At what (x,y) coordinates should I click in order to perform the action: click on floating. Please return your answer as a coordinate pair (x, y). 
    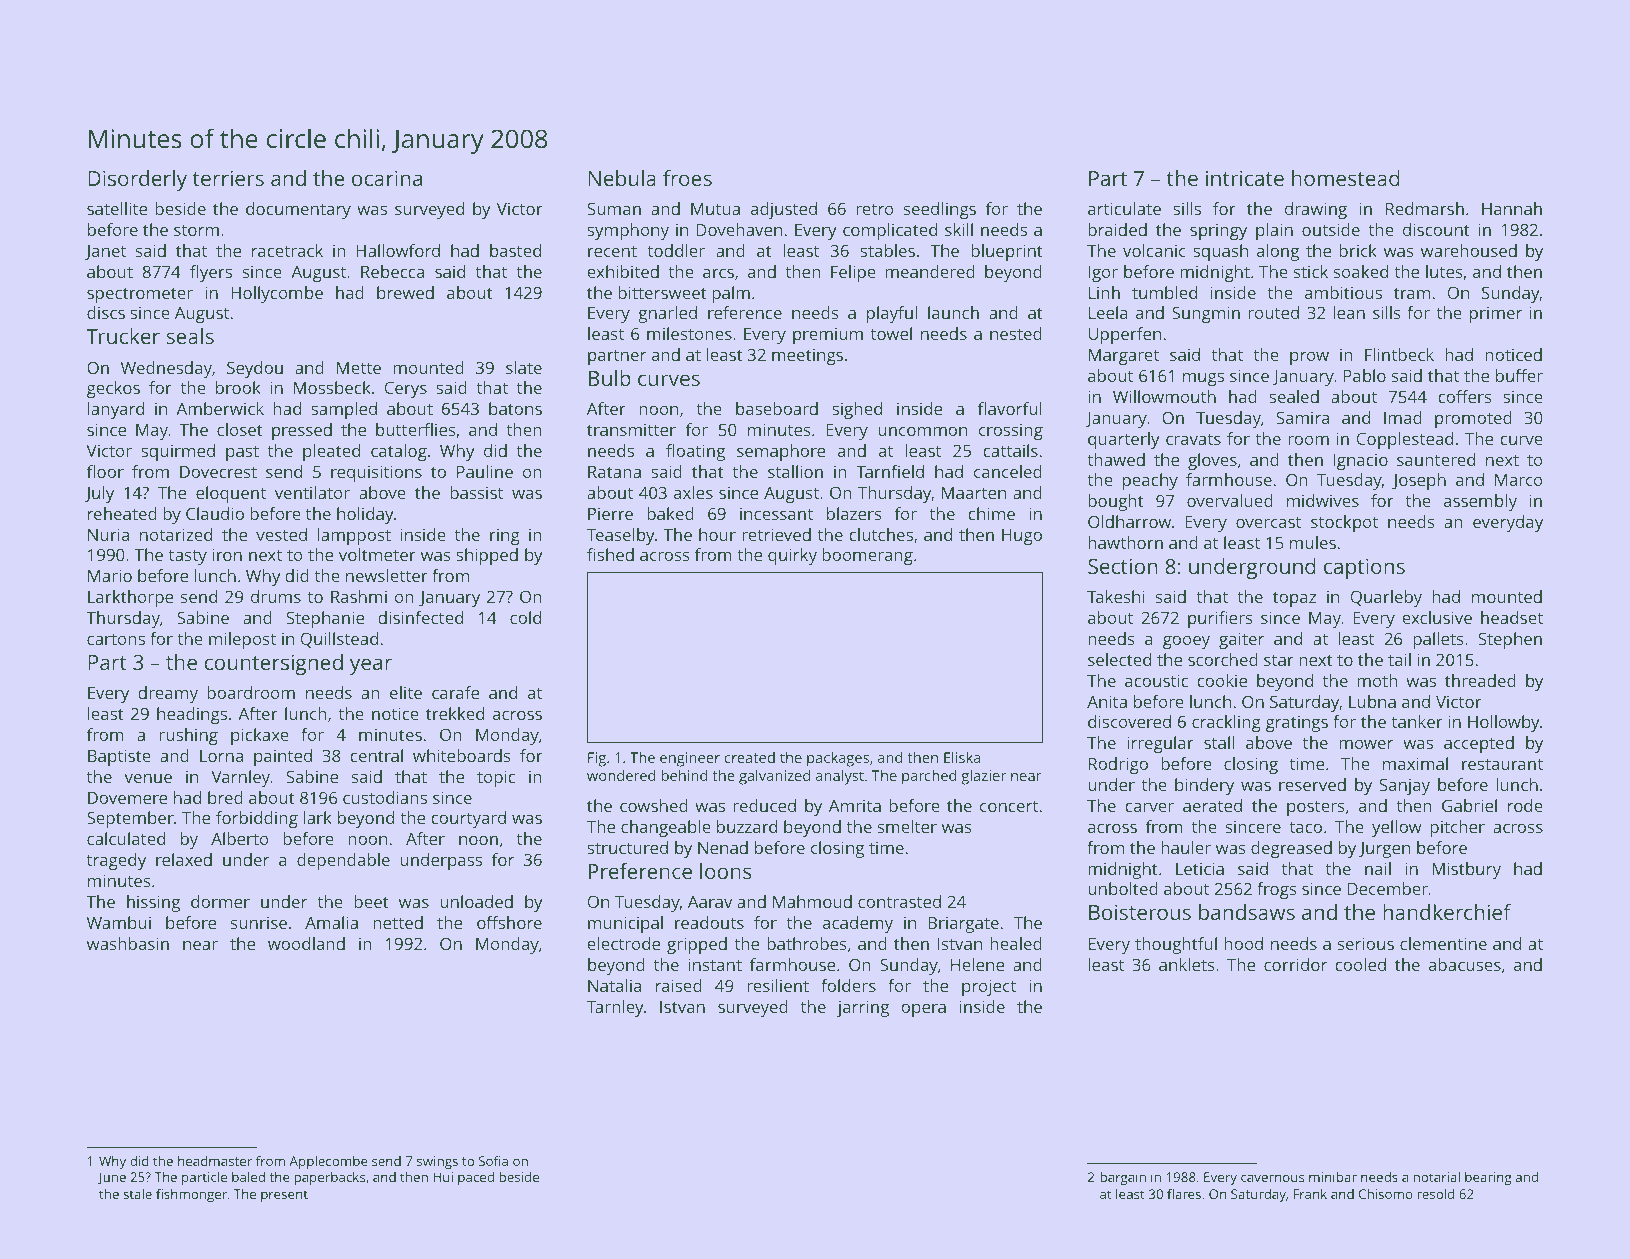
    Looking at the image, I should click on (695, 452).
